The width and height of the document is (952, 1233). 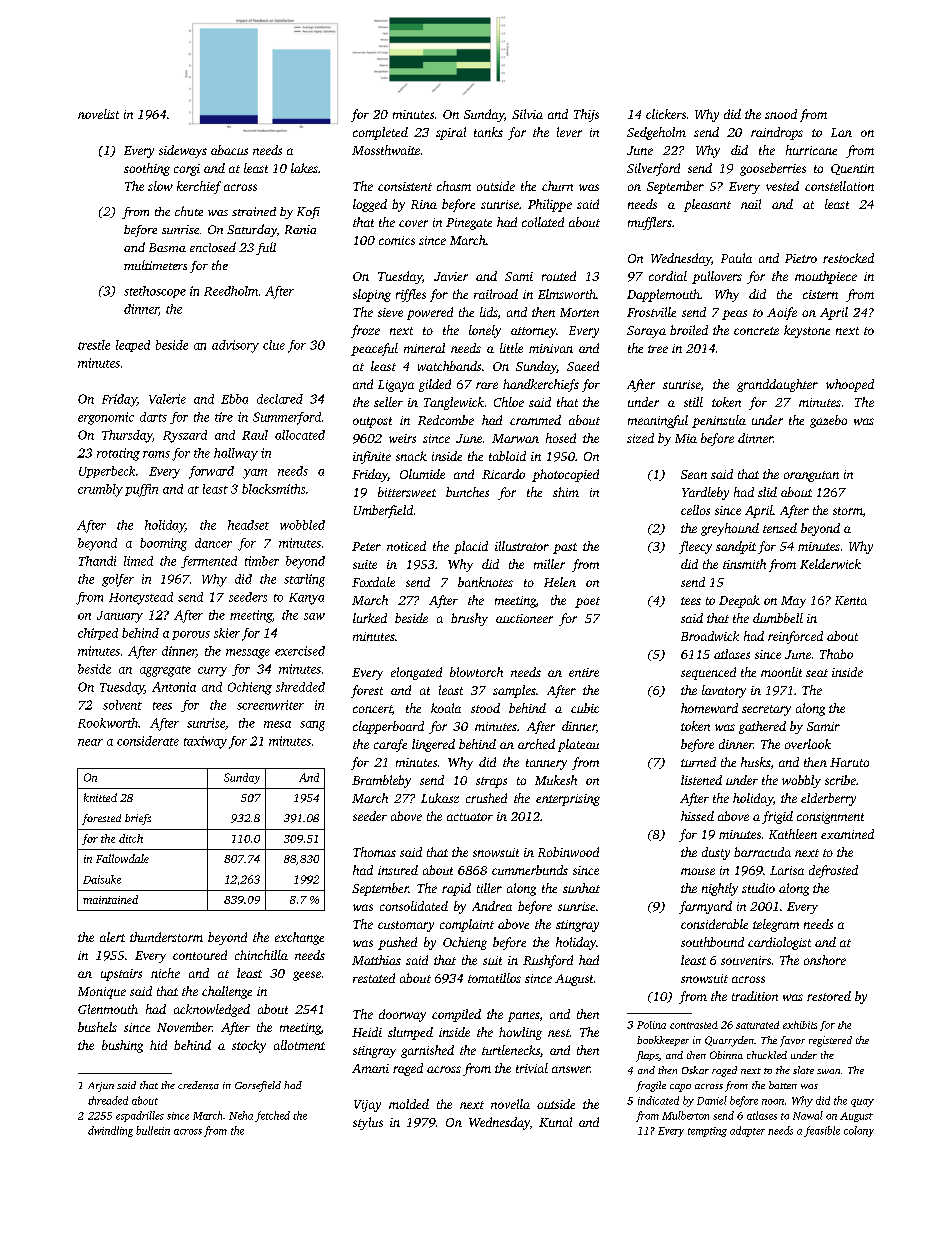 What do you see at coordinates (509, 402) in the document?
I see `Chloe` at bounding box center [509, 402].
